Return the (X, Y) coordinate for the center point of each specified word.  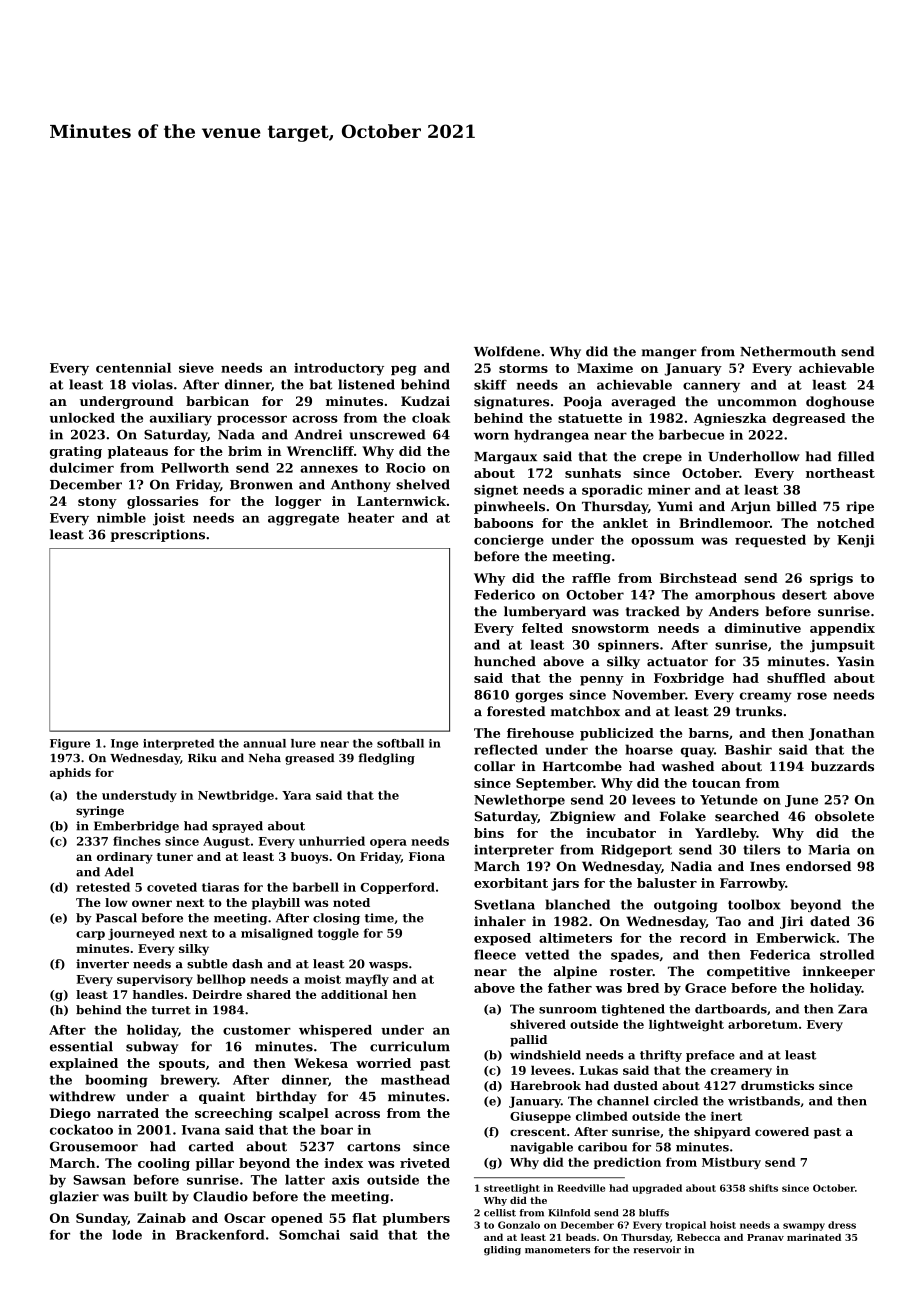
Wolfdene (507, 351)
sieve (196, 368)
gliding (502, 1251)
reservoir (657, 1250)
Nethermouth (788, 351)
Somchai (309, 1235)
